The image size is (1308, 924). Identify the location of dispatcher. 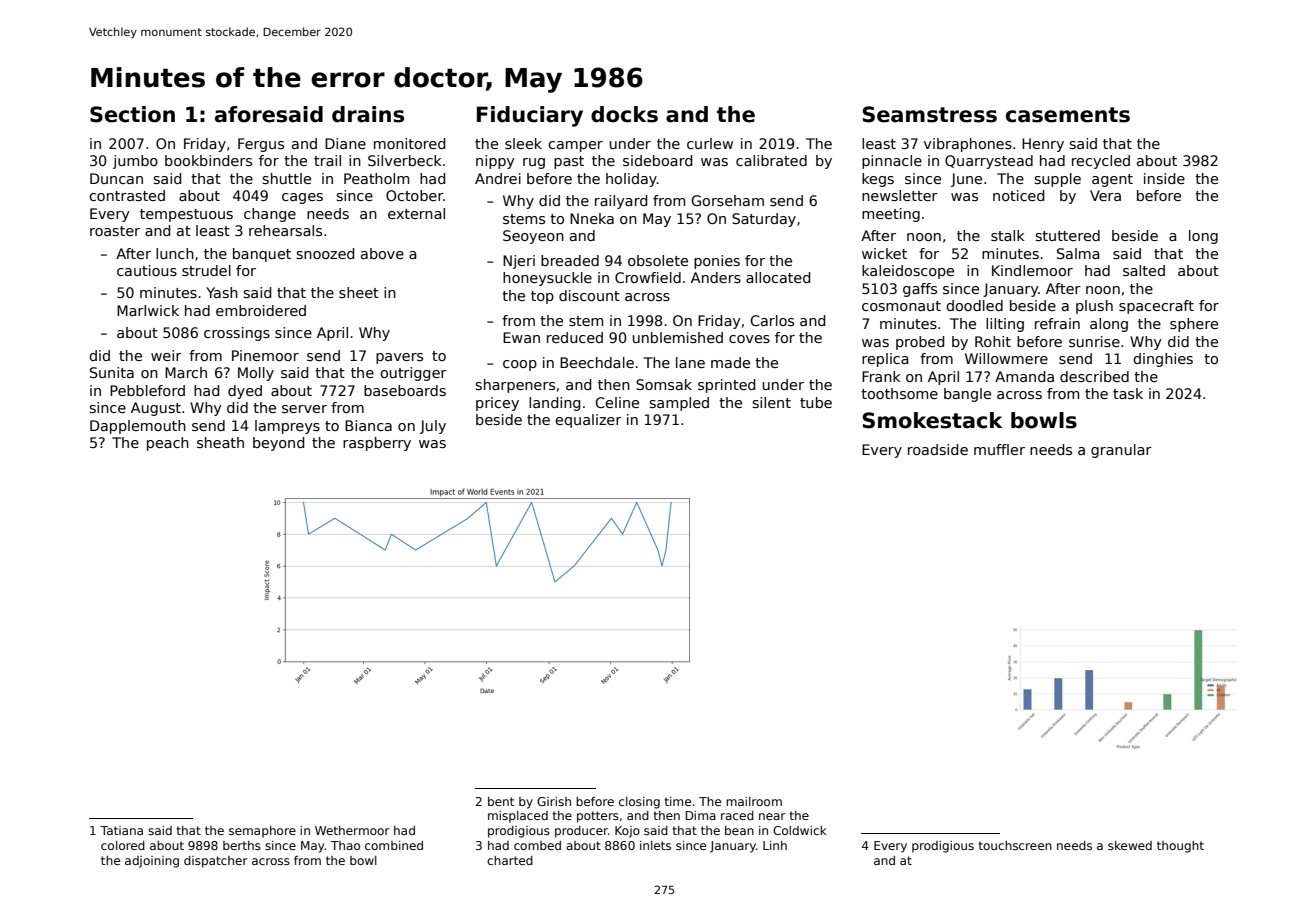
(216, 862).
